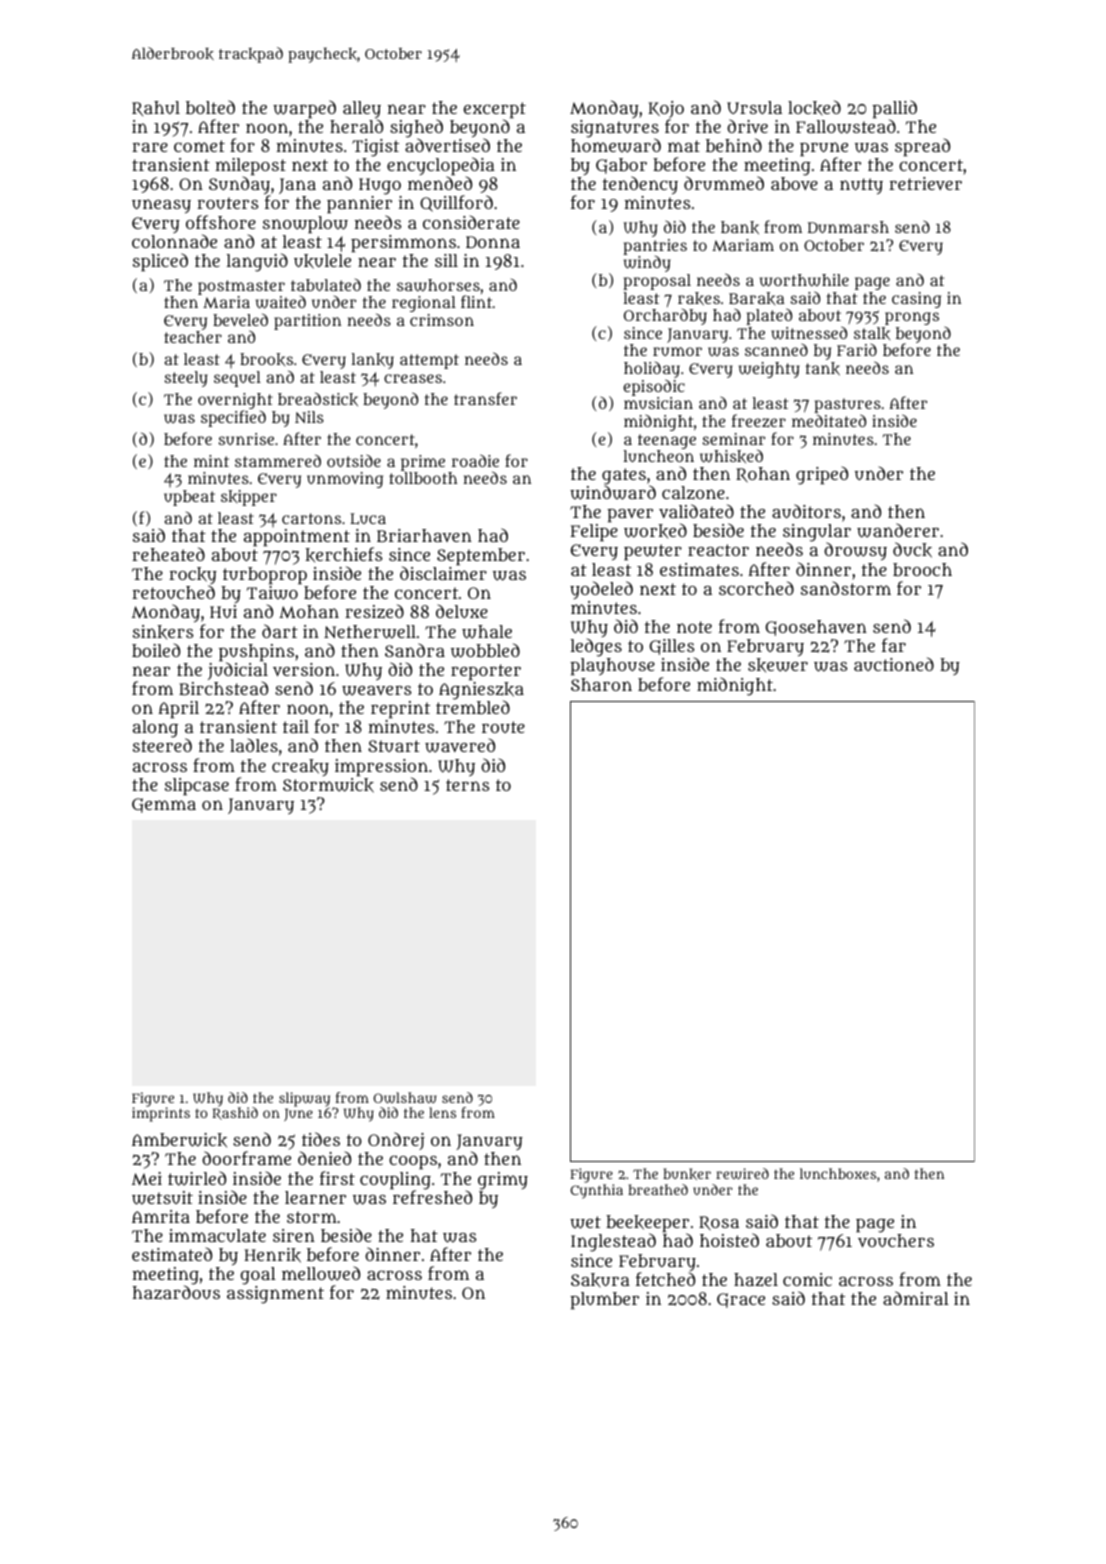 This screenshot has height=1564, width=1106. What do you see at coordinates (754, 107) in the screenshot?
I see `Ursula` at bounding box center [754, 107].
